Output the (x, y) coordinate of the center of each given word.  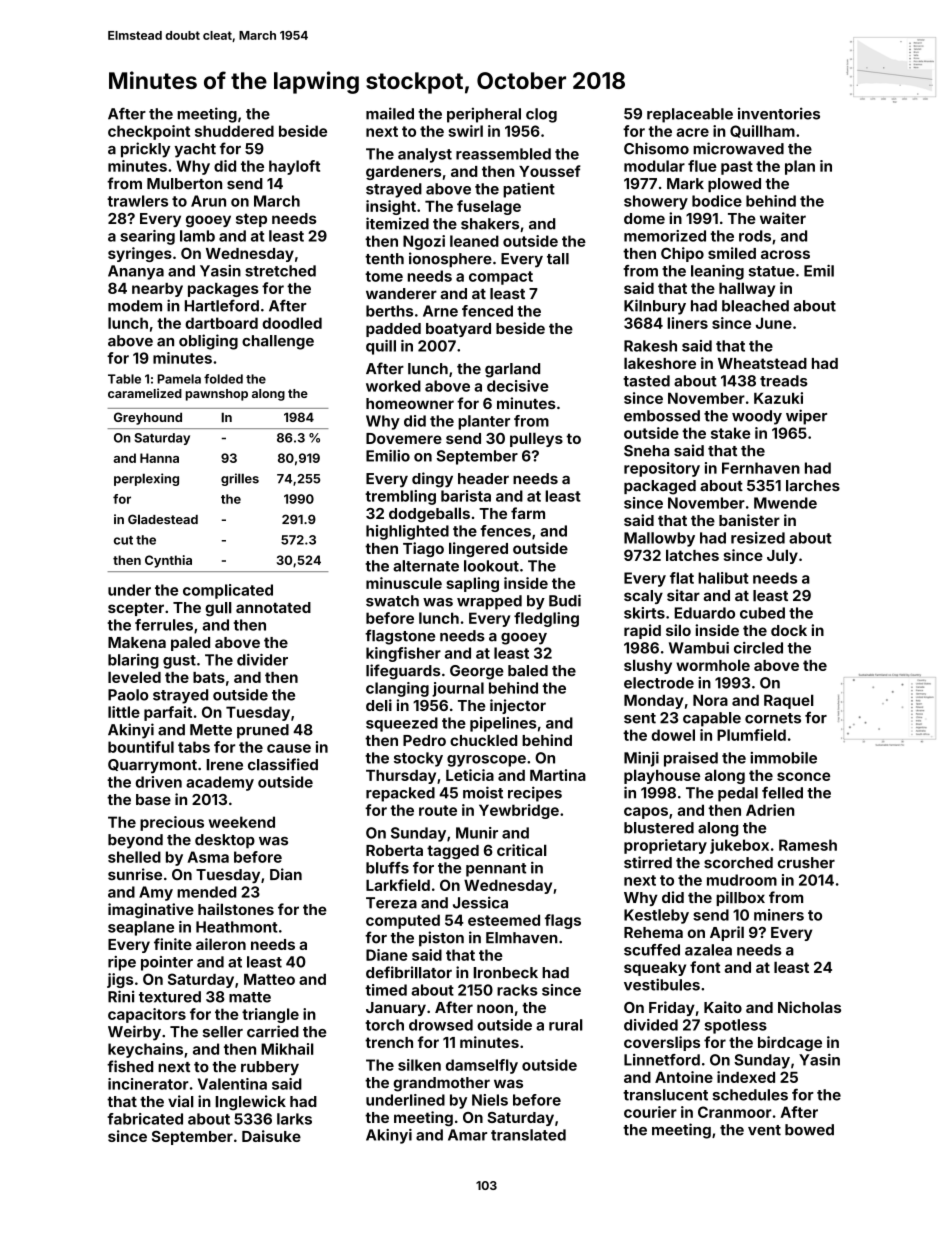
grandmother (441, 1084)
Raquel (789, 701)
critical (522, 850)
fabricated (145, 1119)
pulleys (536, 439)
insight (391, 207)
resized (758, 538)
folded (223, 379)
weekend (242, 822)
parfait (168, 713)
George (477, 672)
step (251, 220)
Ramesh (808, 845)
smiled (732, 253)
